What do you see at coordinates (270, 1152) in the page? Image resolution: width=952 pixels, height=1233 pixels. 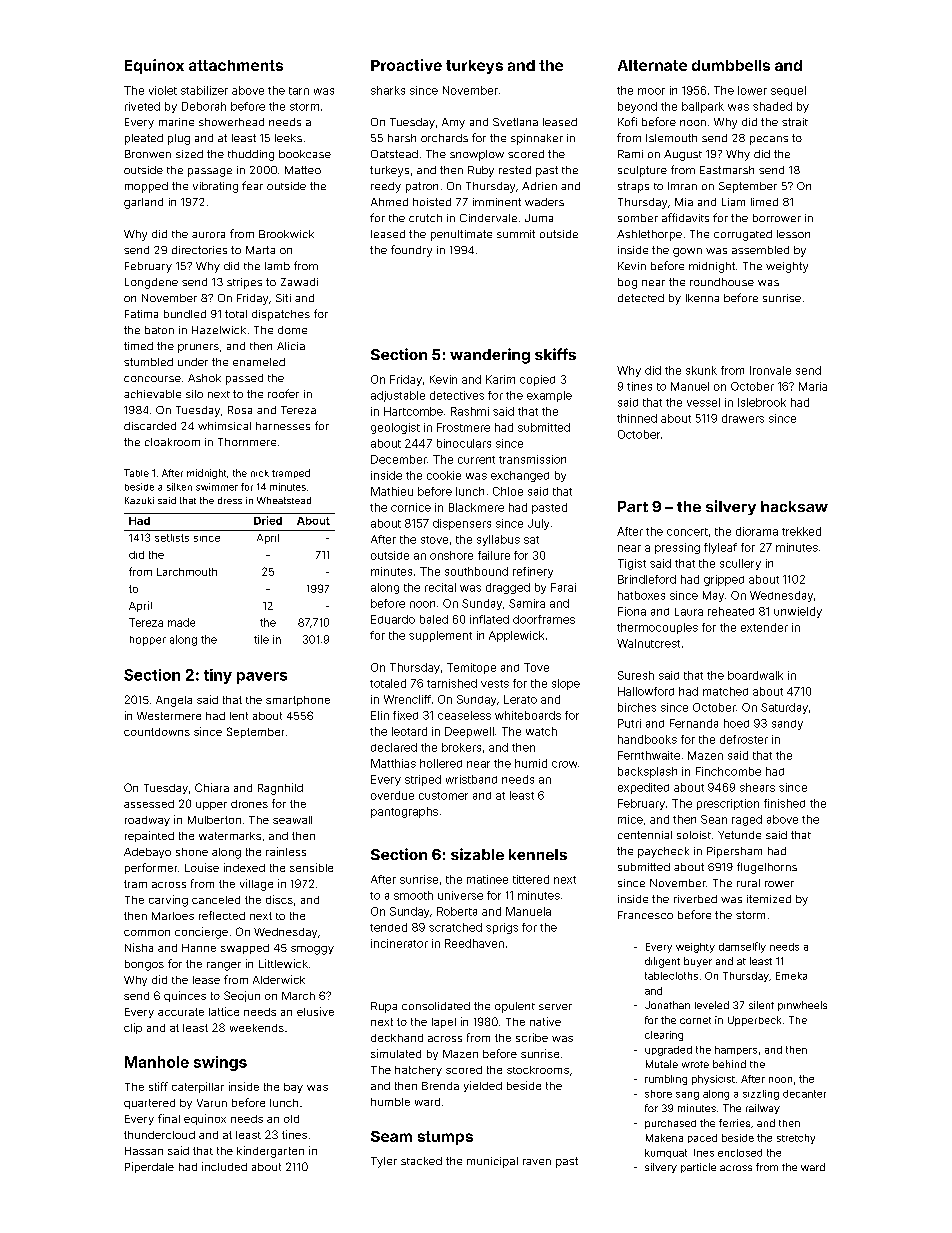 I see `kindergarten` at bounding box center [270, 1152].
